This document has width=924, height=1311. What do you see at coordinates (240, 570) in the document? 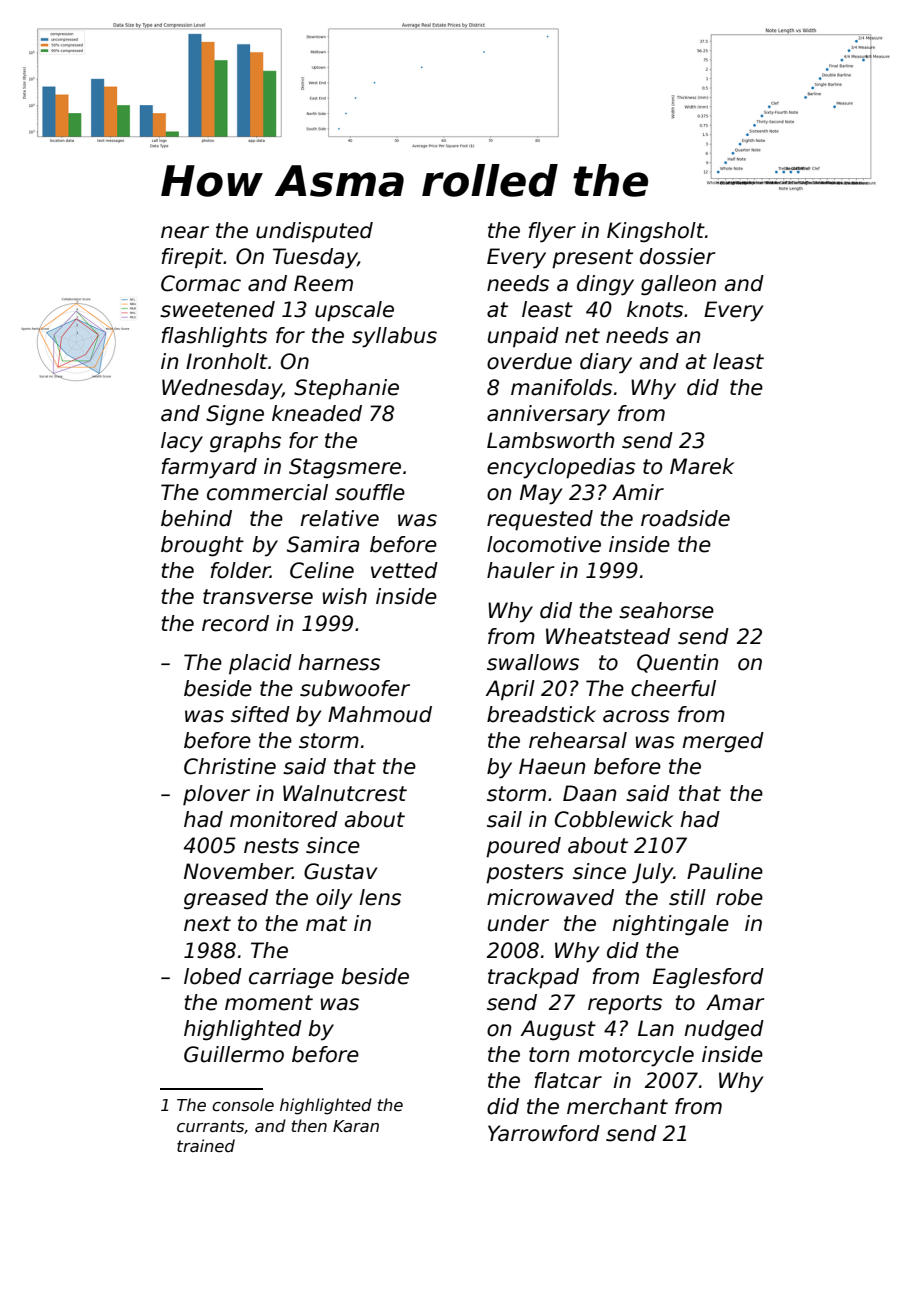
I see `folder` at bounding box center [240, 570].
